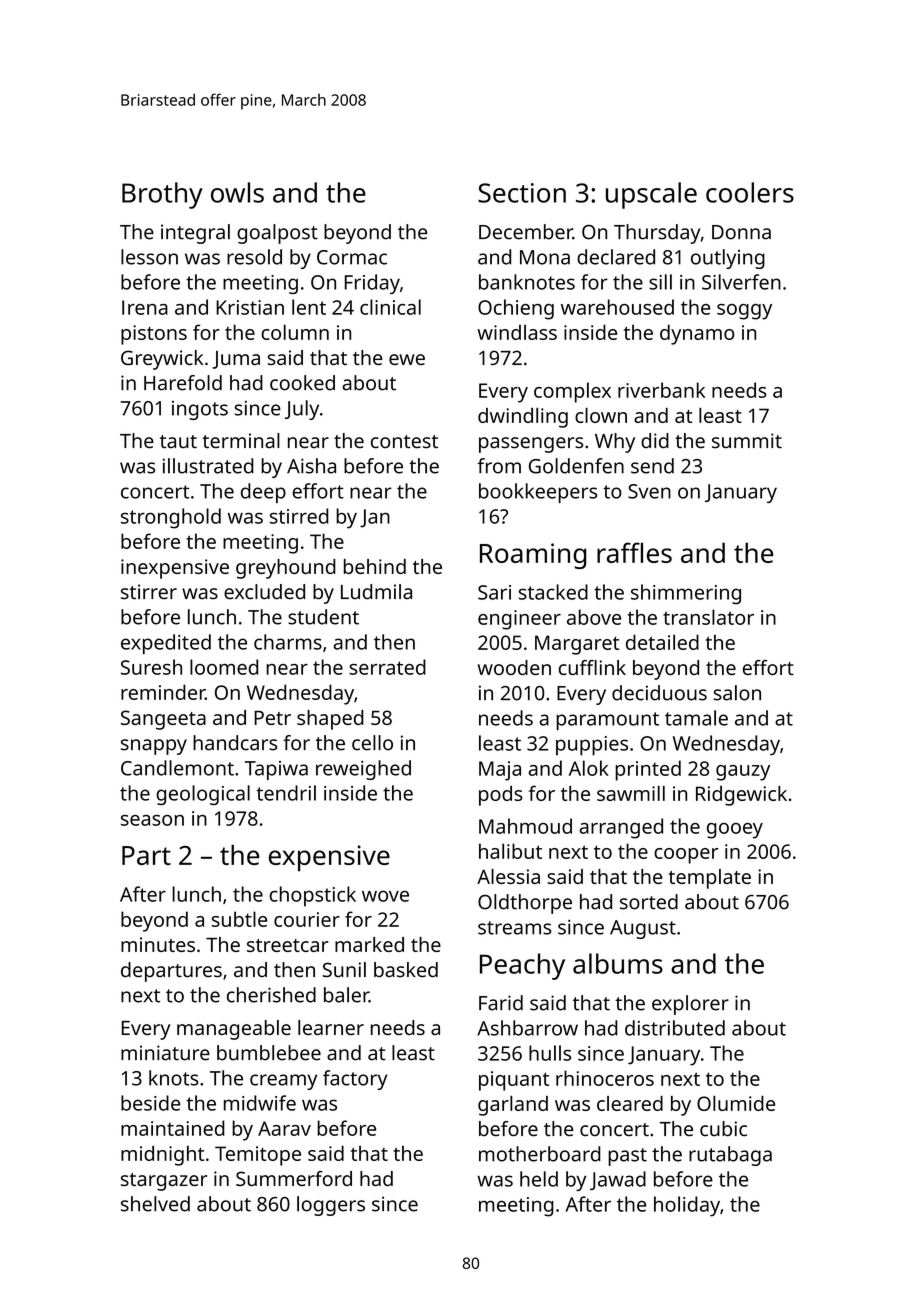  I want to click on hulls, so click(550, 1053).
